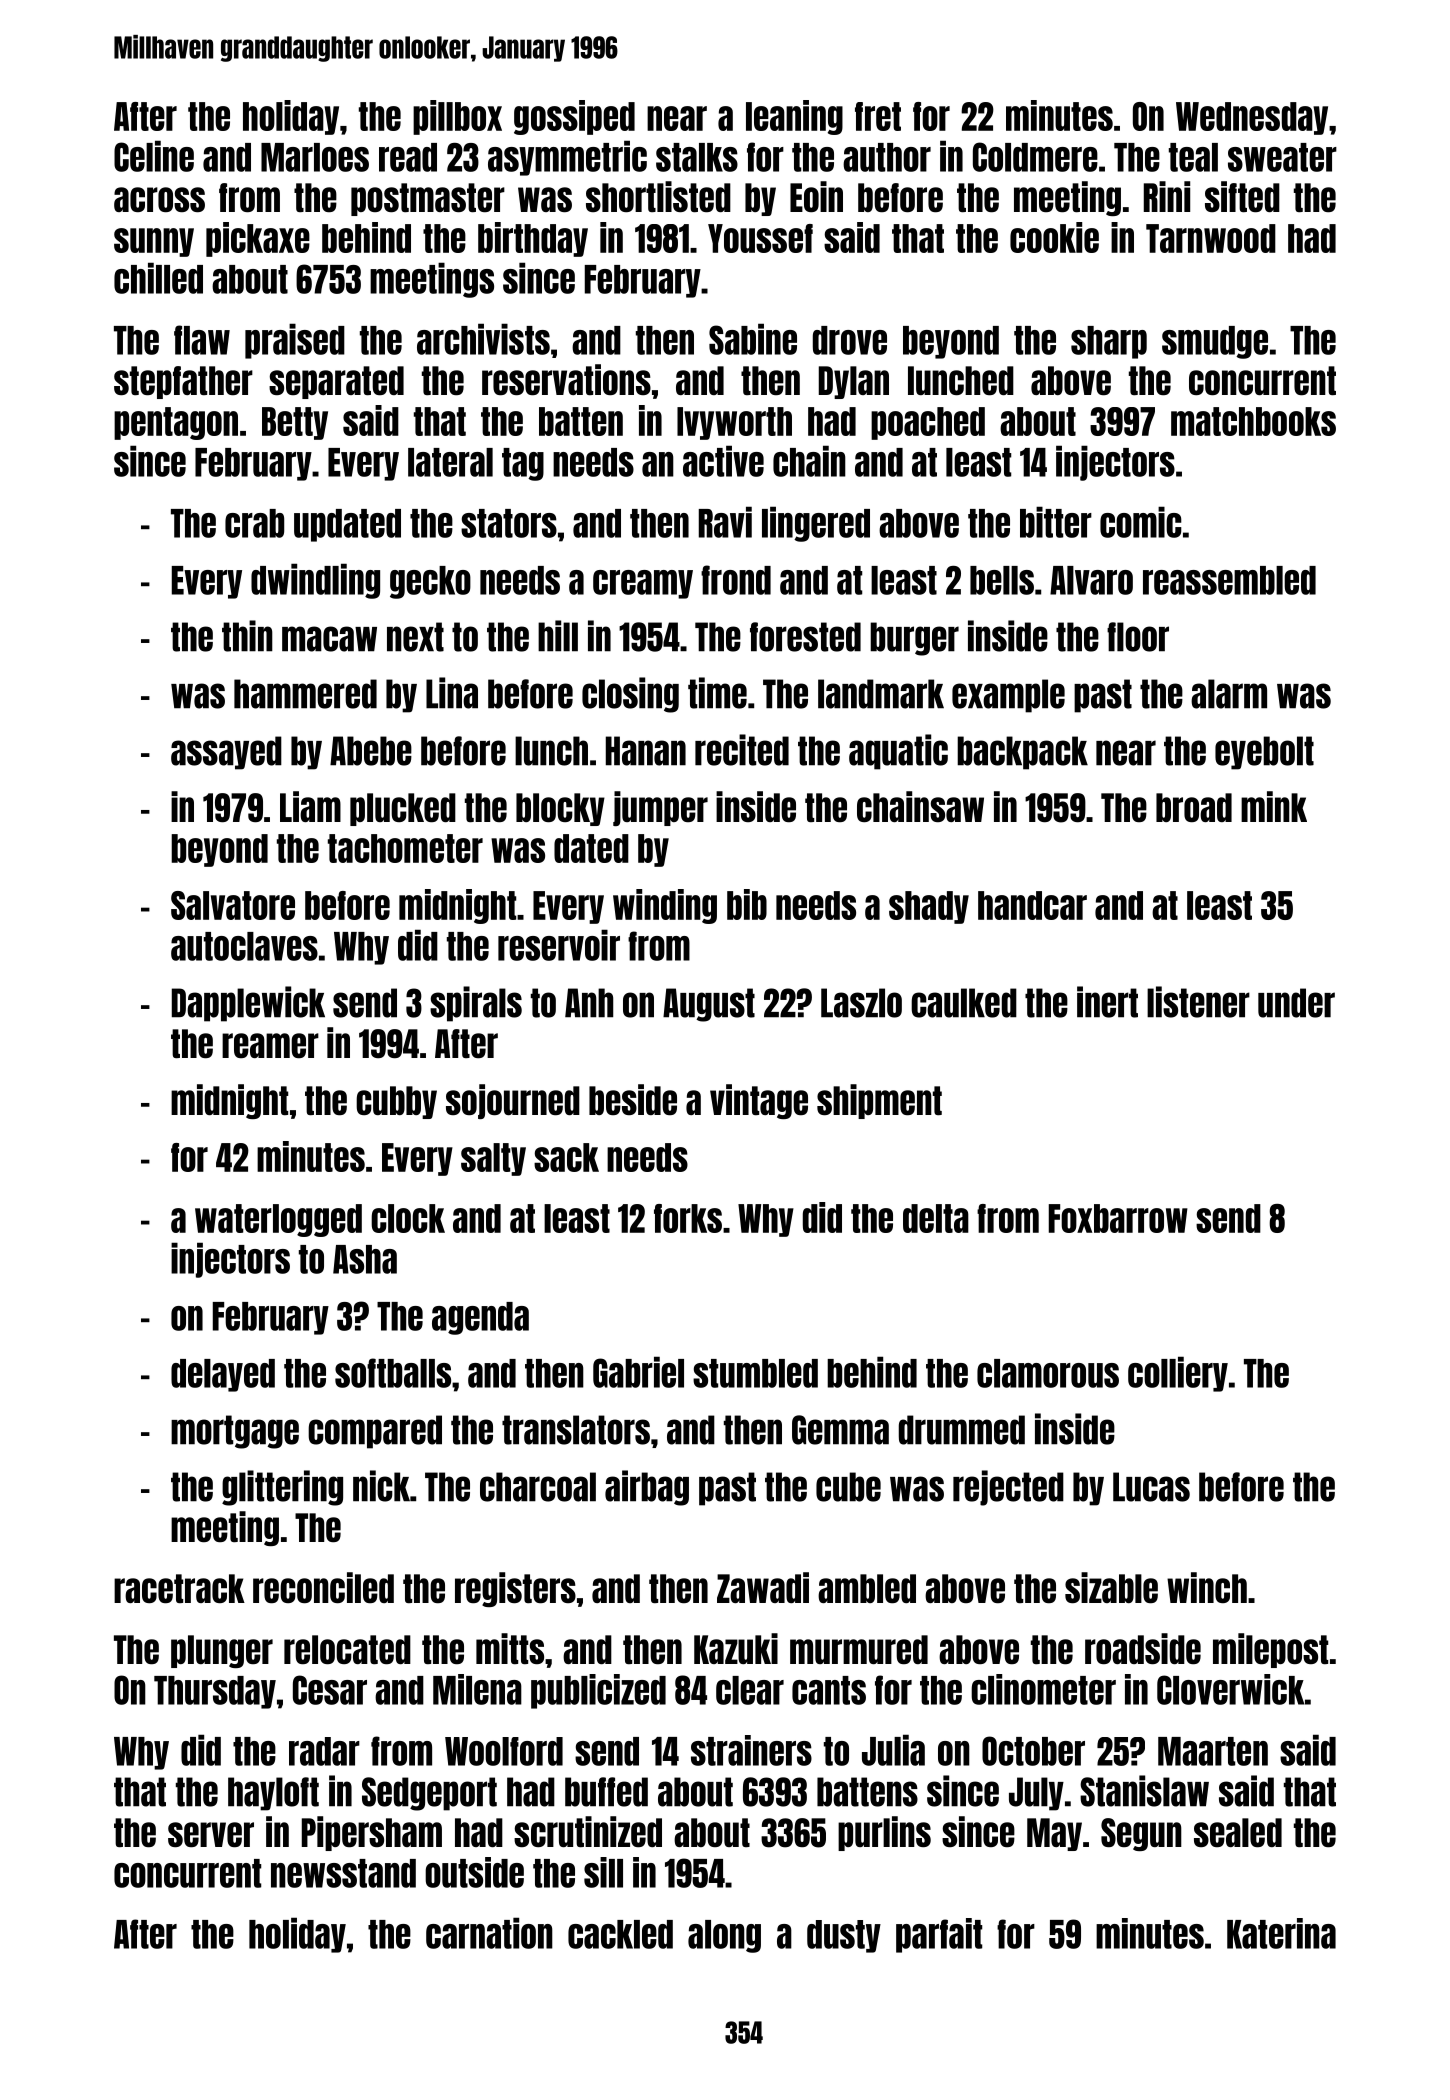 The height and width of the page is (2100, 1450). I want to click on Marloes, so click(315, 157).
